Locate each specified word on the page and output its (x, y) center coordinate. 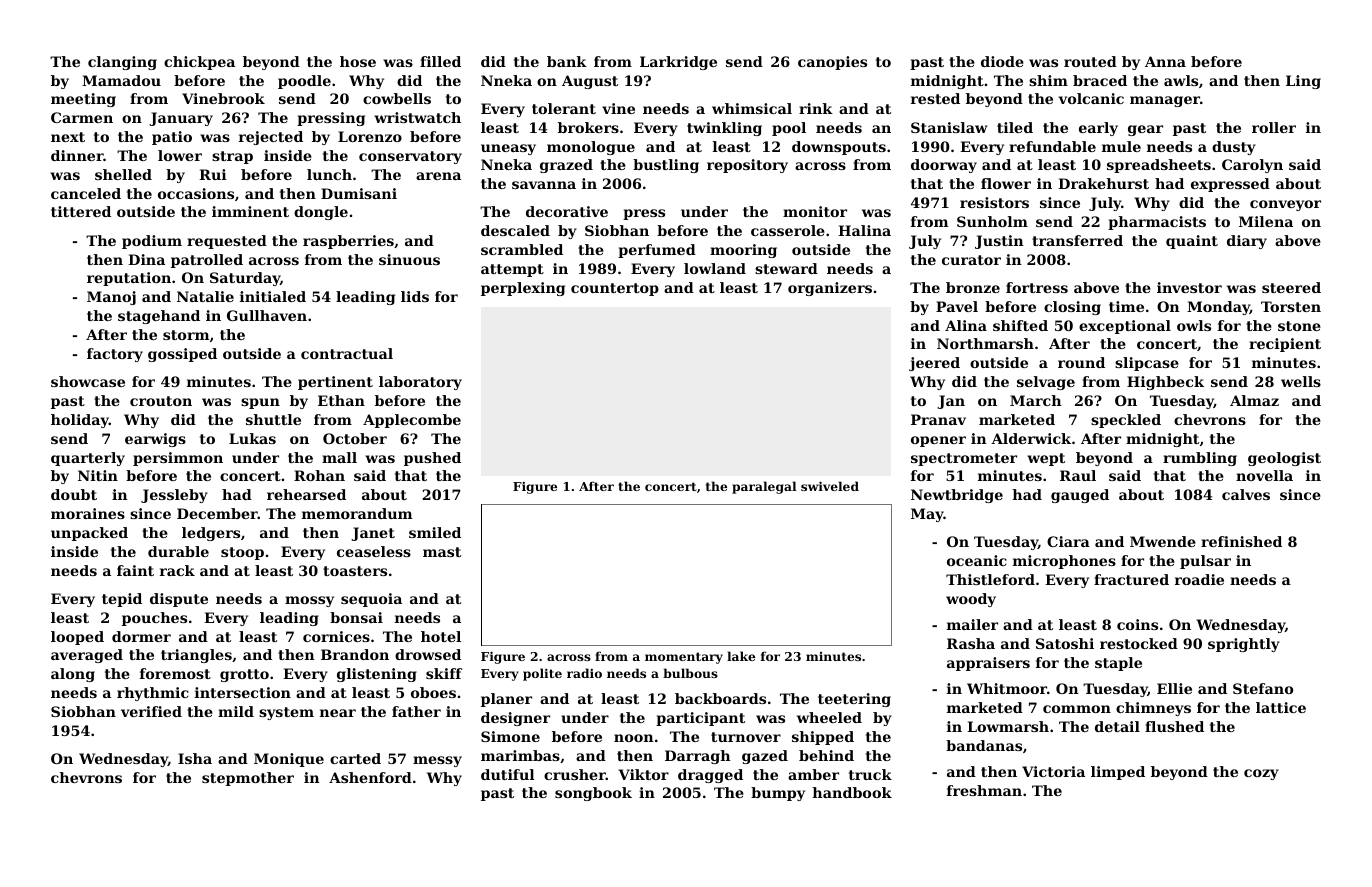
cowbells (397, 98)
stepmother (248, 779)
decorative (567, 211)
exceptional (1125, 327)
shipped (823, 738)
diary (1247, 242)
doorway (944, 166)
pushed (432, 459)
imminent (250, 211)
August (590, 82)
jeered (934, 364)
